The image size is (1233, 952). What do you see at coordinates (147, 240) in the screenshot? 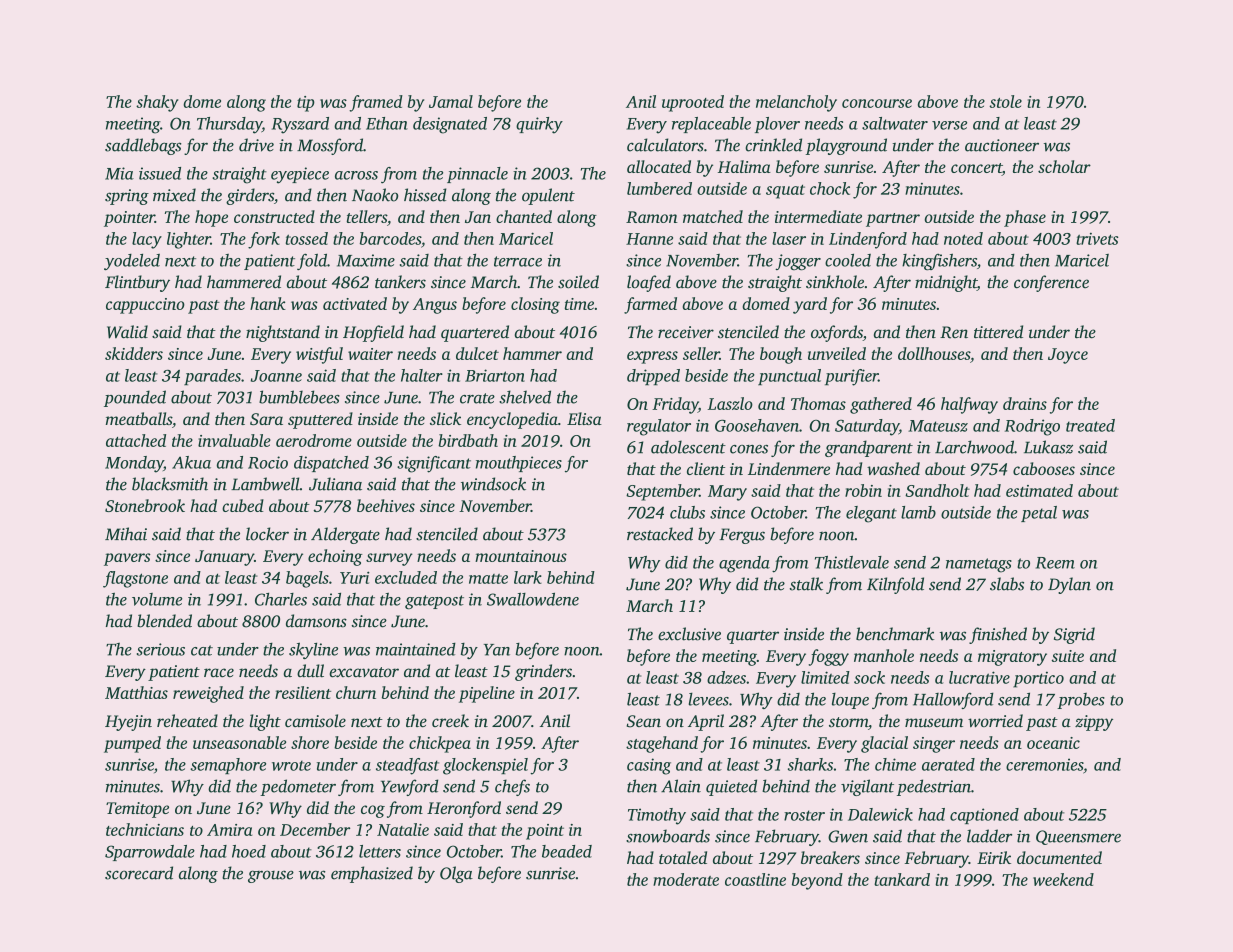
I see `lacy` at bounding box center [147, 240].
